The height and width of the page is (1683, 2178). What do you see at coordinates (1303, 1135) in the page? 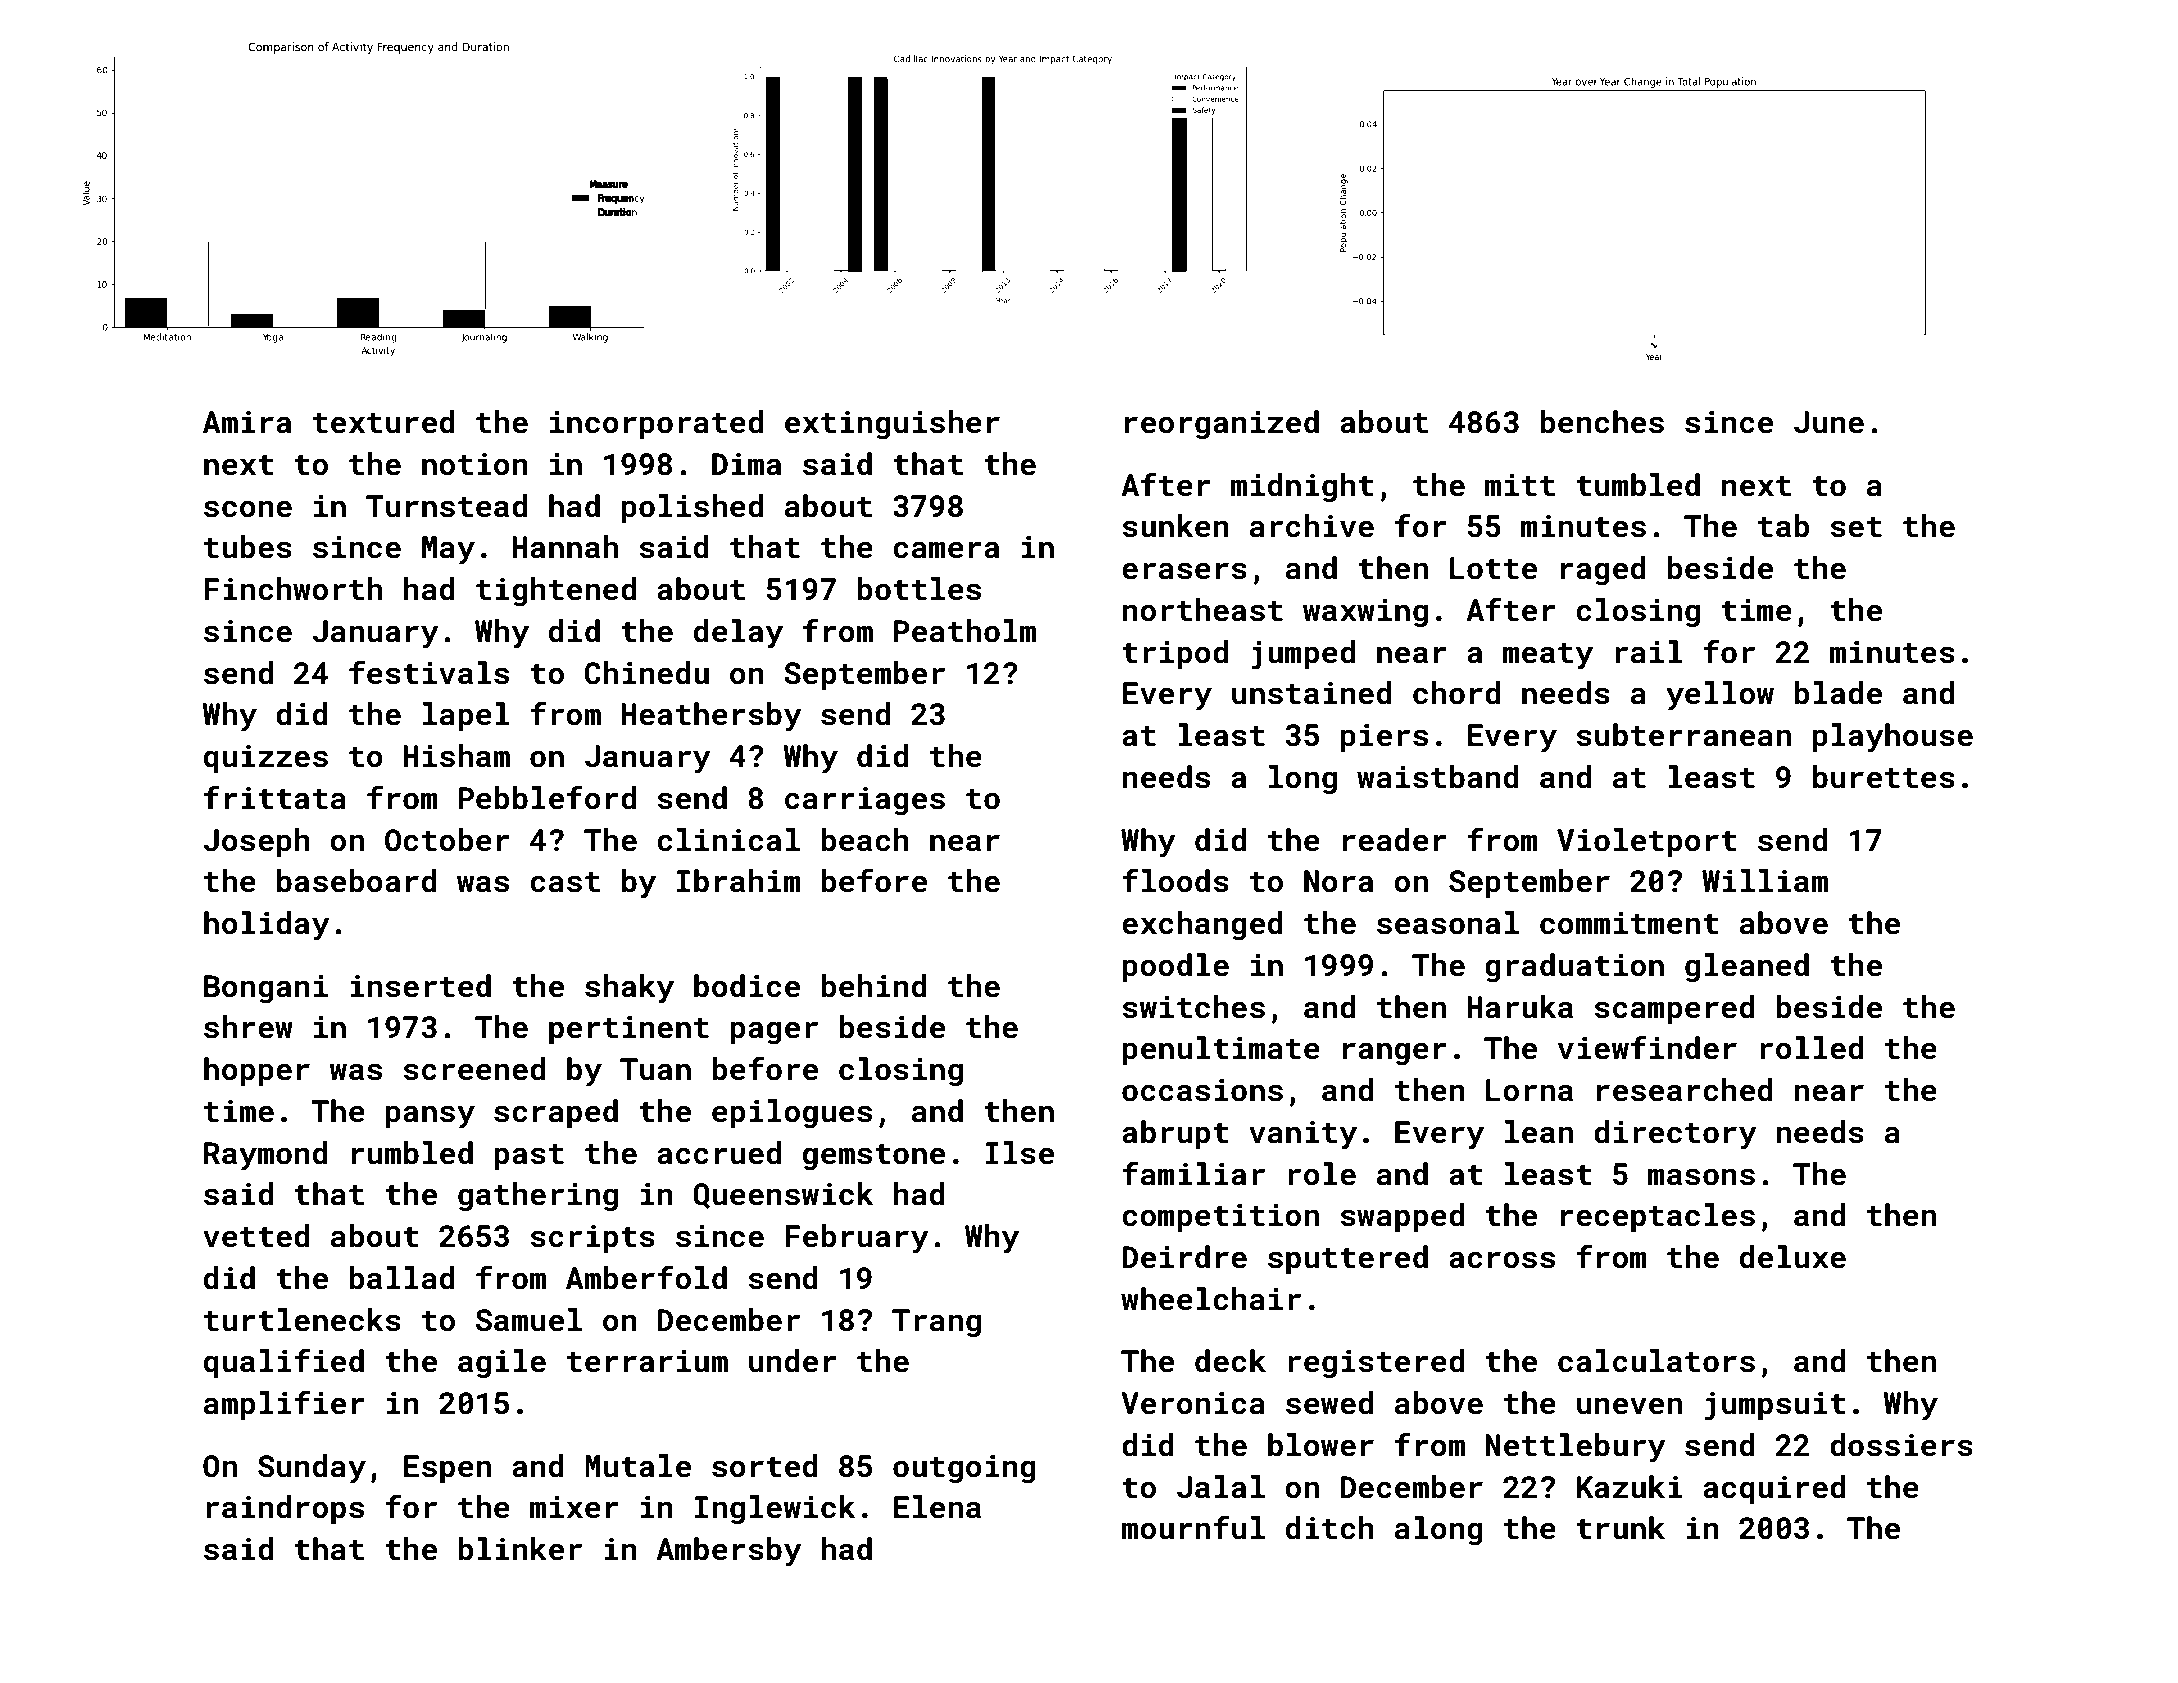
I see `vanity` at bounding box center [1303, 1135].
